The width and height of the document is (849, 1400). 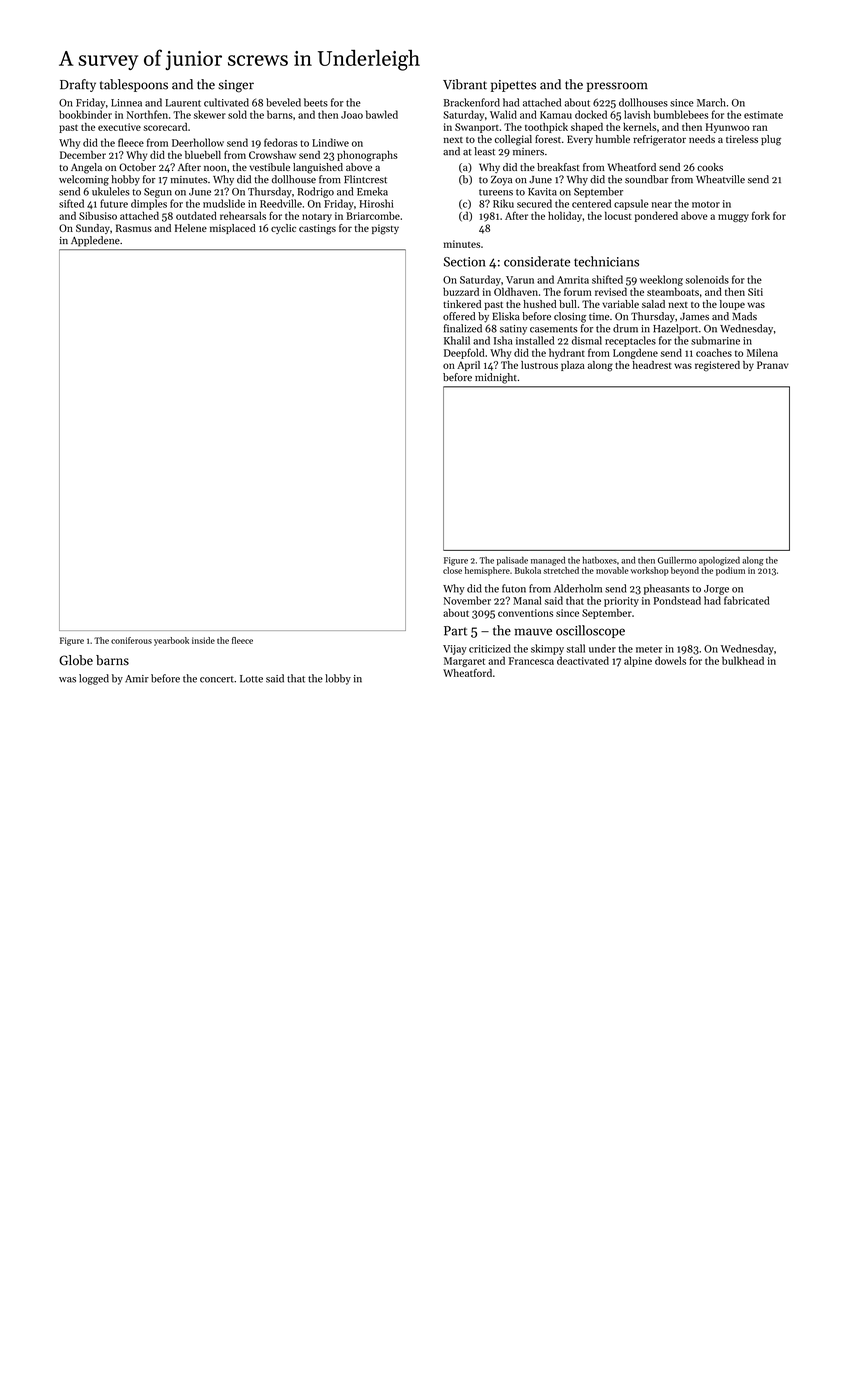 I want to click on vestibule, so click(x=269, y=167).
